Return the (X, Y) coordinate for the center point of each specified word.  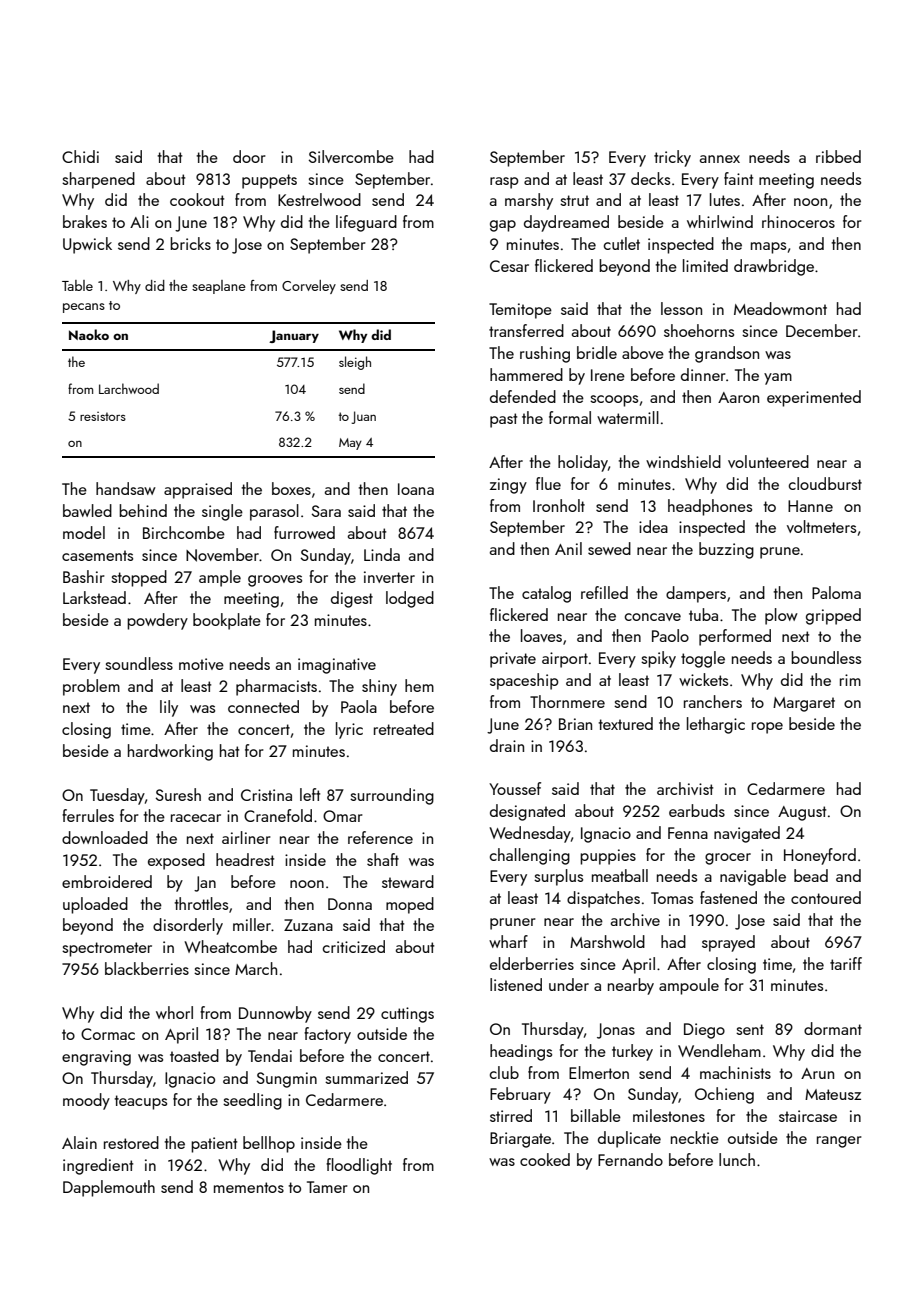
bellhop (269, 1144)
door (249, 156)
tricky (672, 158)
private (513, 660)
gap (503, 226)
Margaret (804, 704)
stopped (139, 578)
